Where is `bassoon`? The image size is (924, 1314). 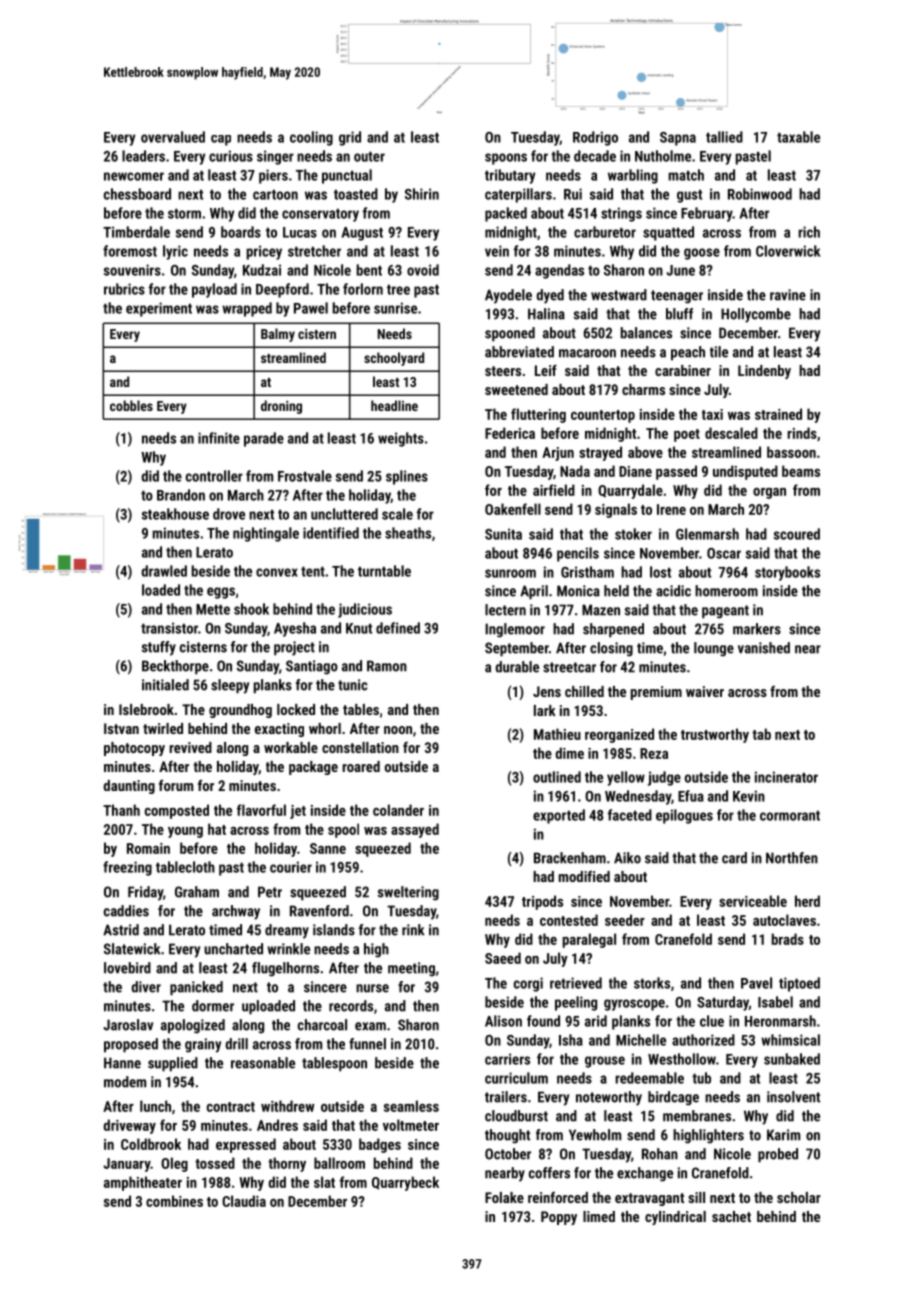
bassoon is located at coordinates (791, 452).
